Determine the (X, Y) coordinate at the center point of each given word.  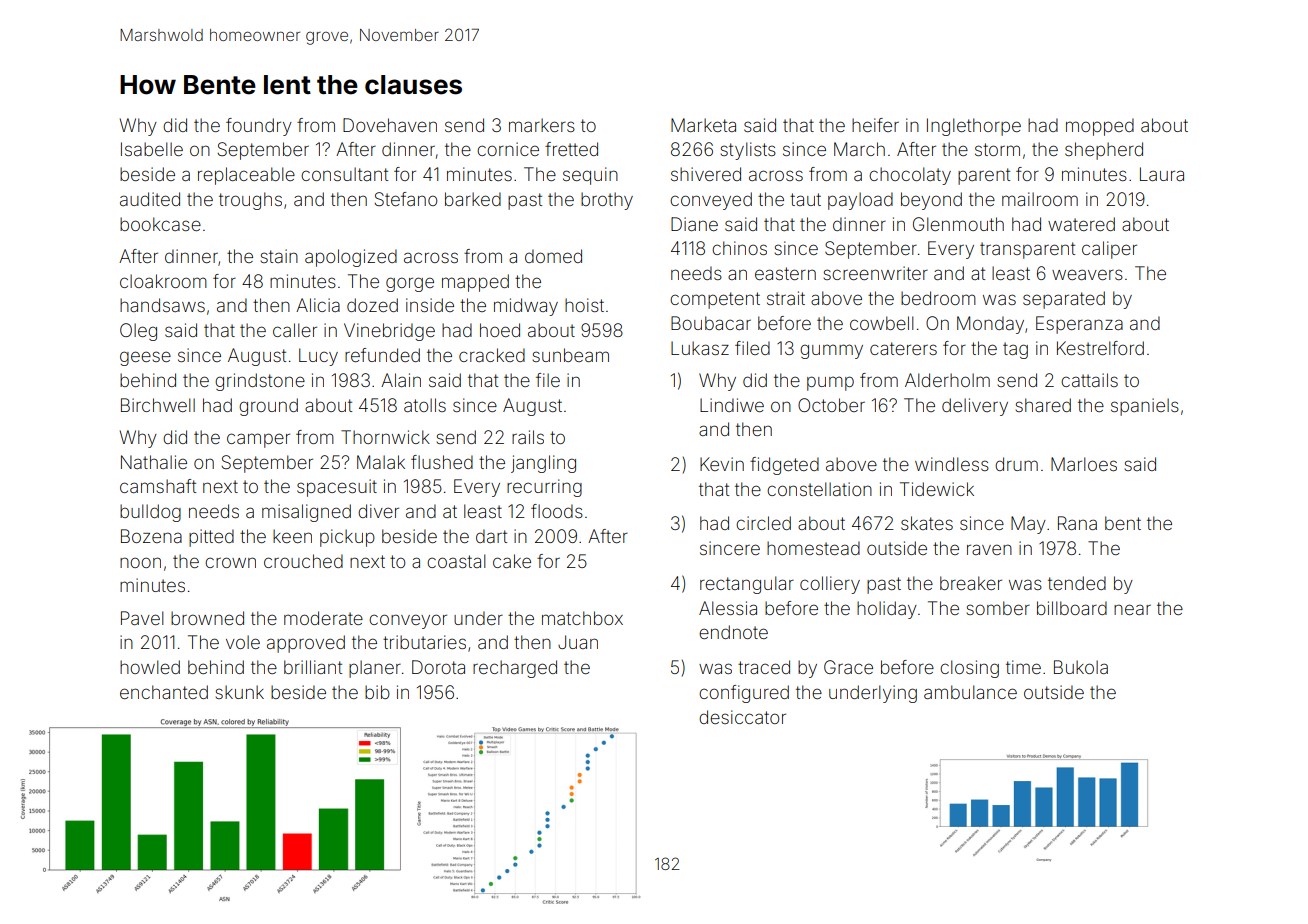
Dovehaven (390, 125)
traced (764, 667)
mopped (1100, 127)
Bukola (1081, 667)
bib (377, 692)
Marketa (703, 125)
